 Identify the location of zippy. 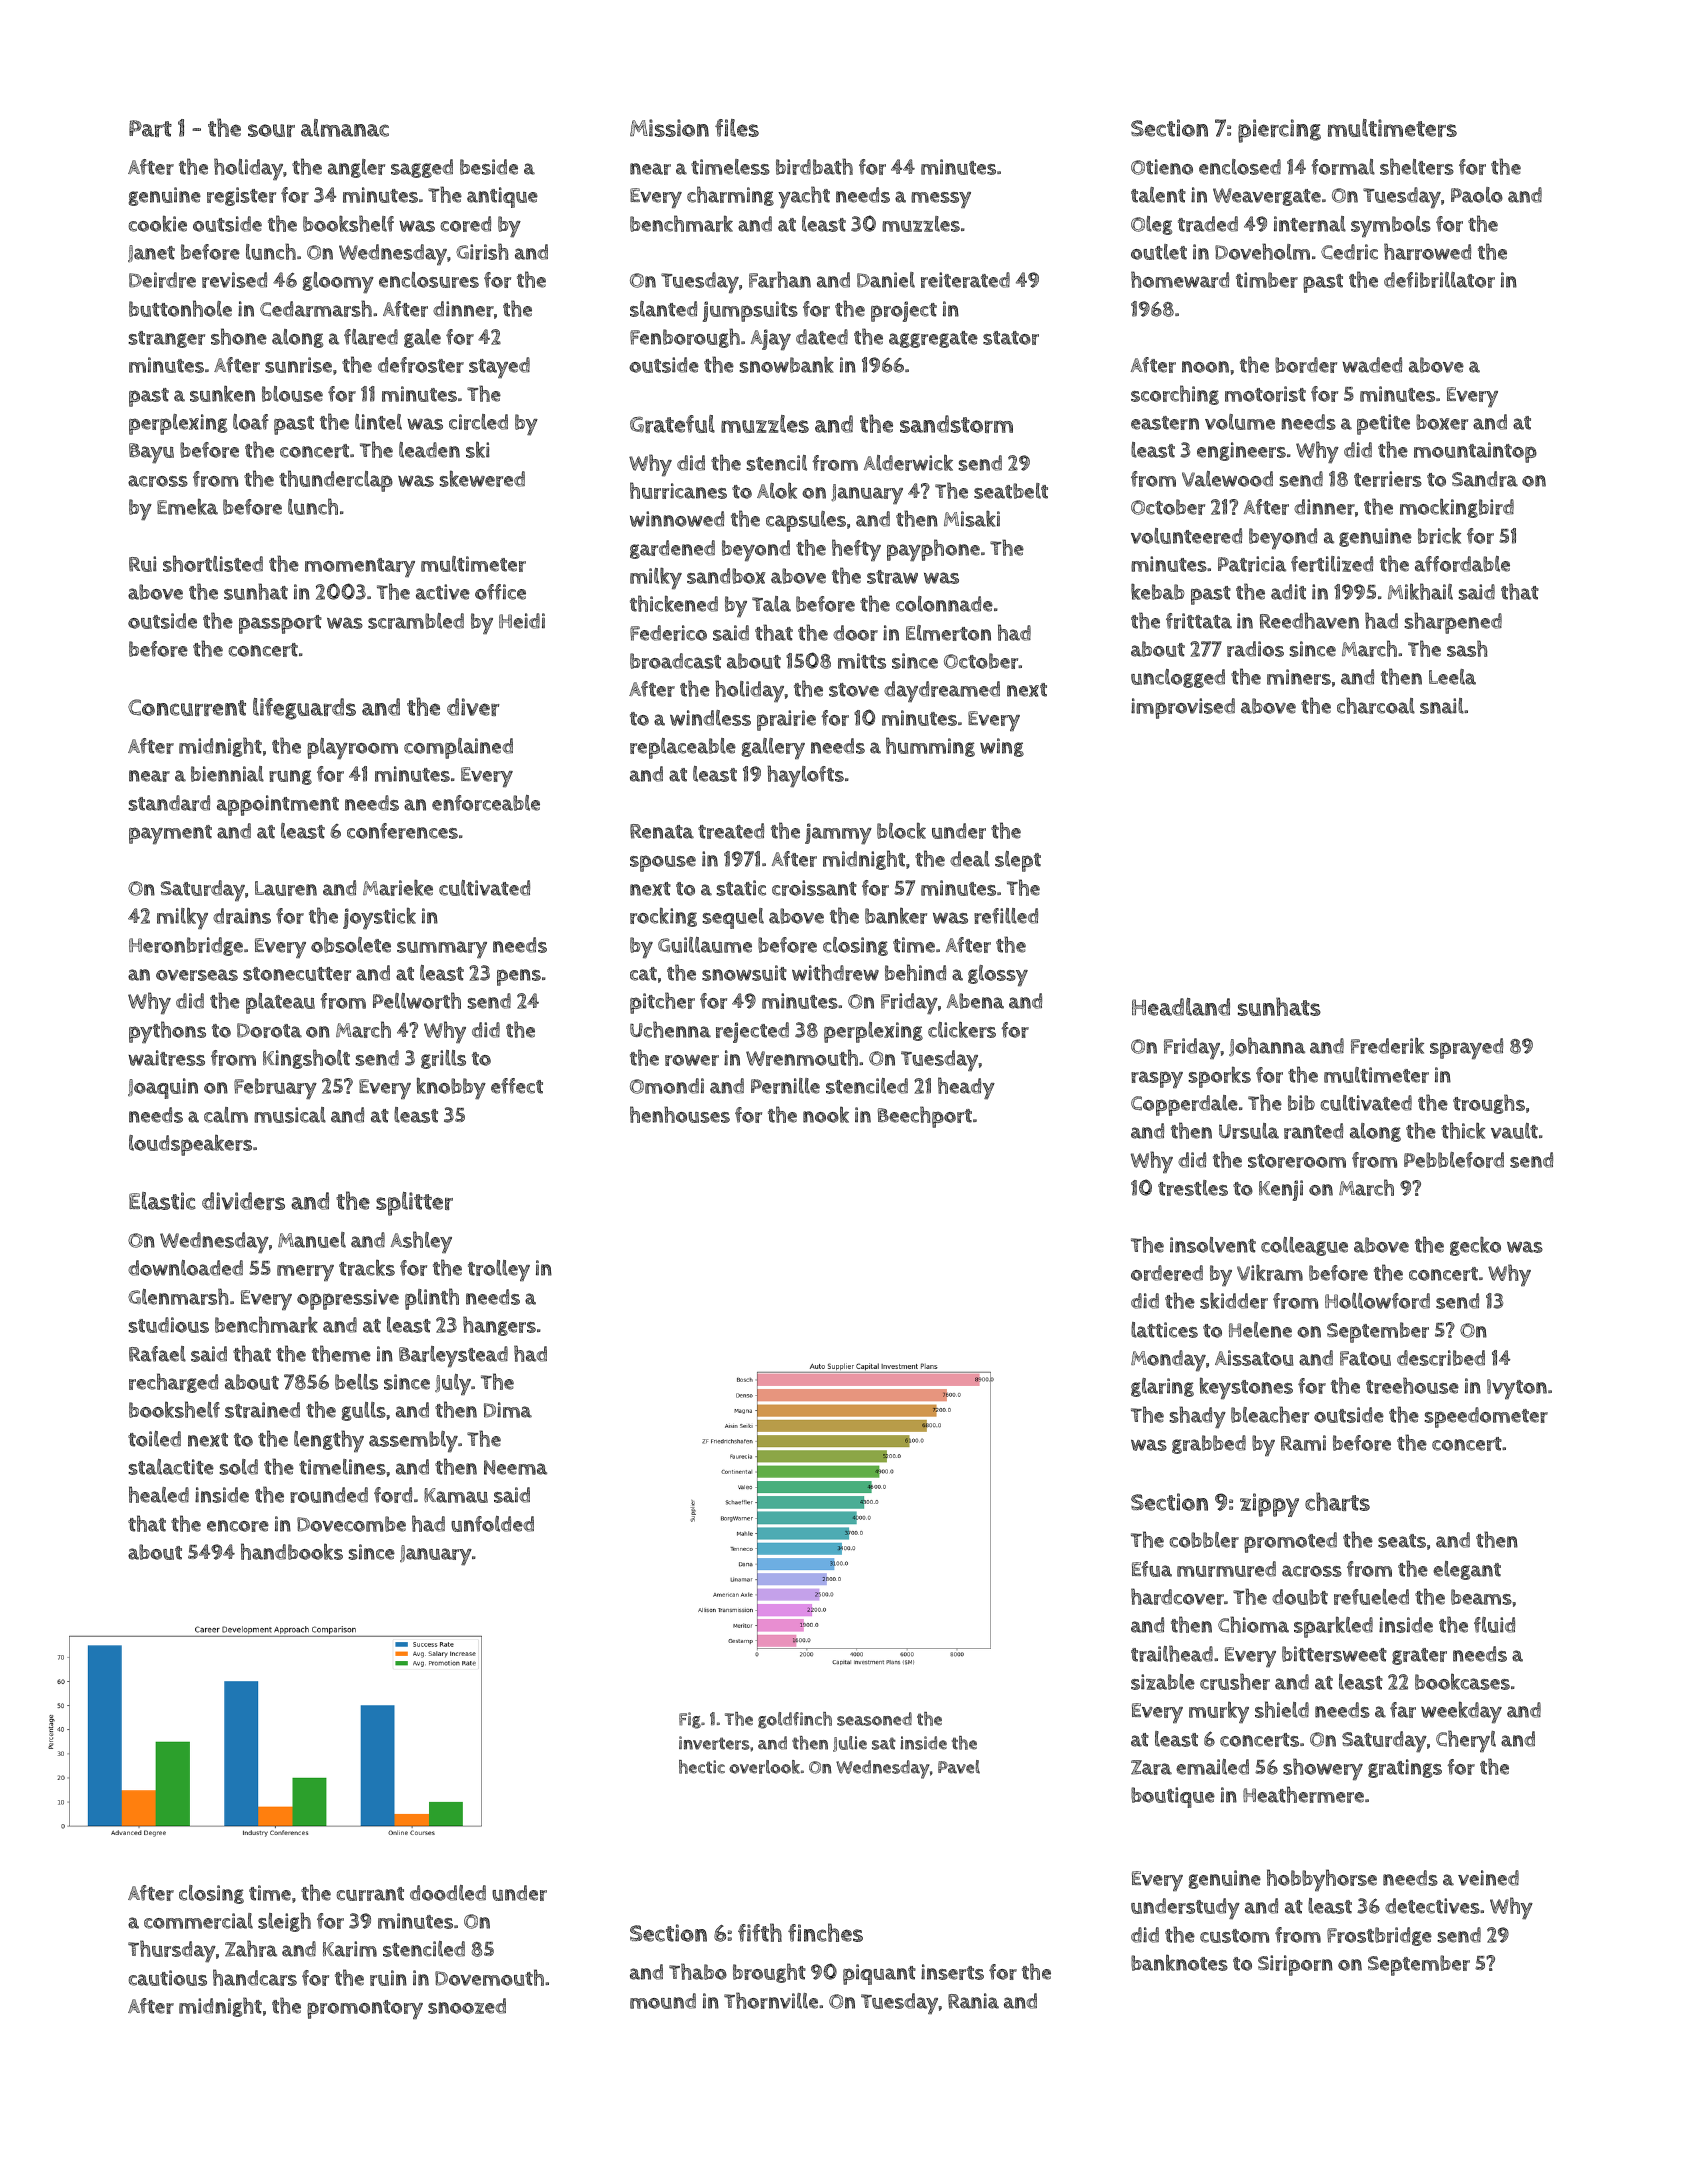
(1269, 1505).
